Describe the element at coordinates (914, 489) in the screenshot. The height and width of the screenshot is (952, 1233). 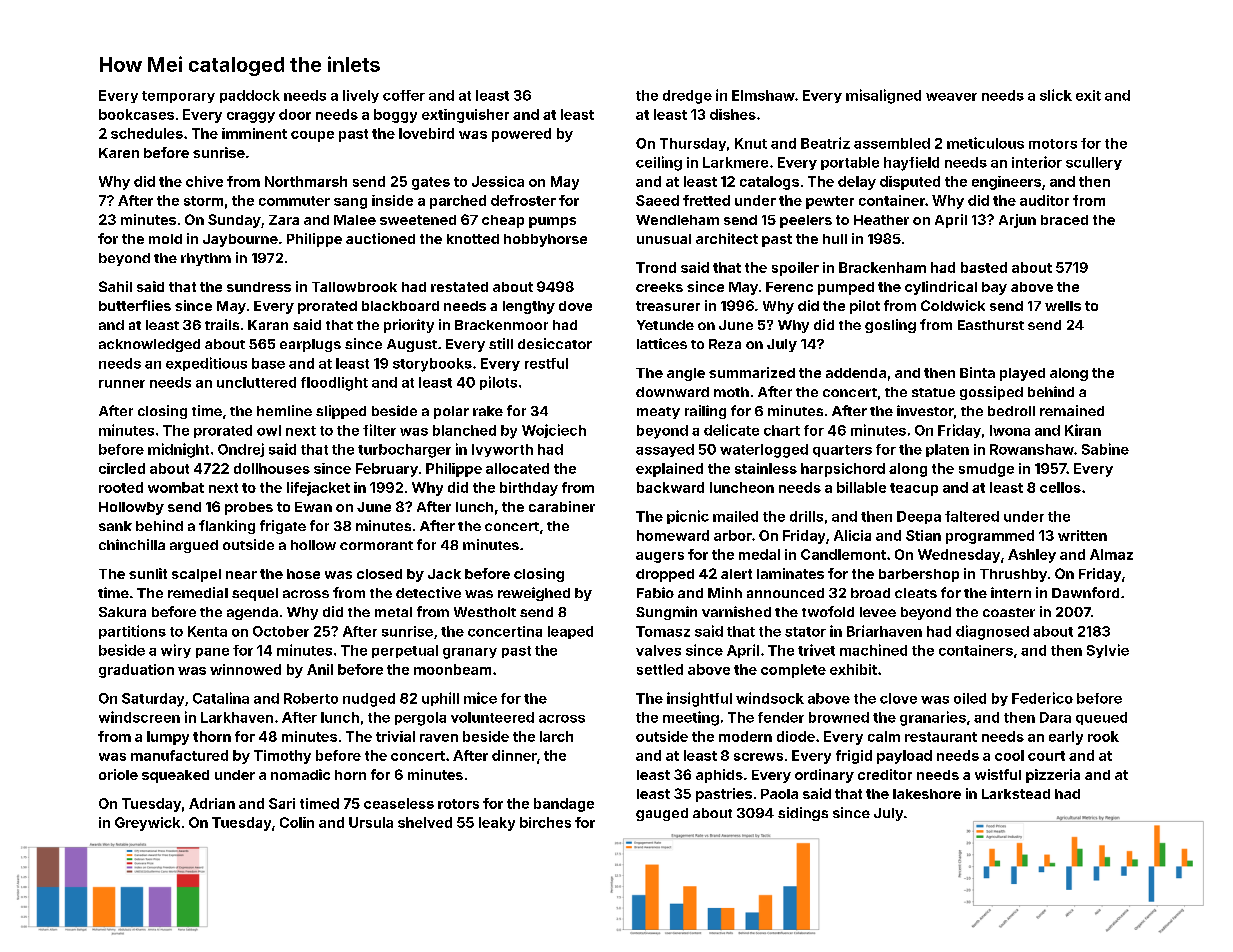
I see `teacup` at that location.
